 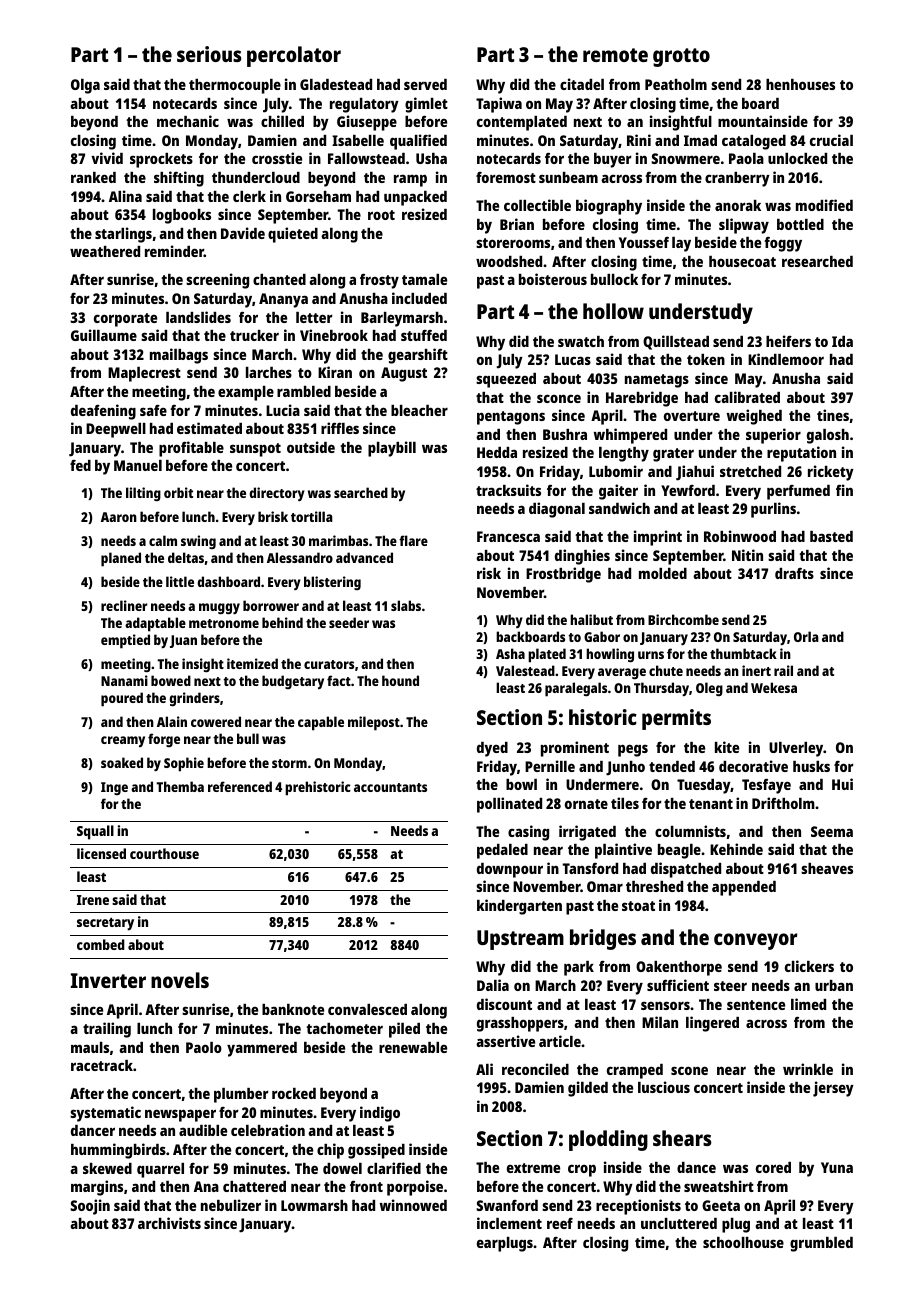 I want to click on Dalia, so click(x=493, y=985).
